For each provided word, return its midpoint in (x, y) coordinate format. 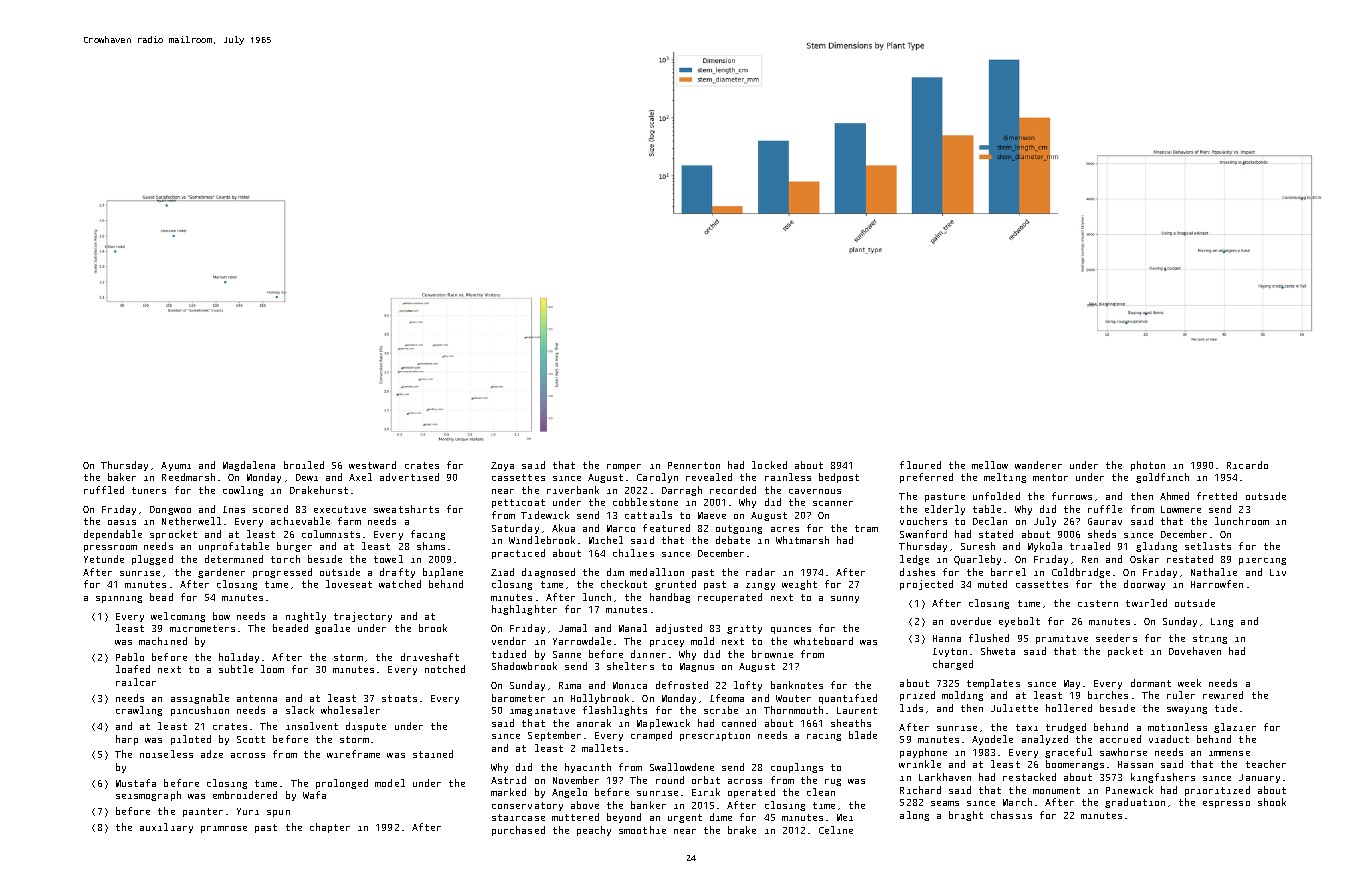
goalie (332, 629)
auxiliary (166, 828)
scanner (833, 503)
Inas (234, 509)
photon (1148, 466)
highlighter (524, 610)
